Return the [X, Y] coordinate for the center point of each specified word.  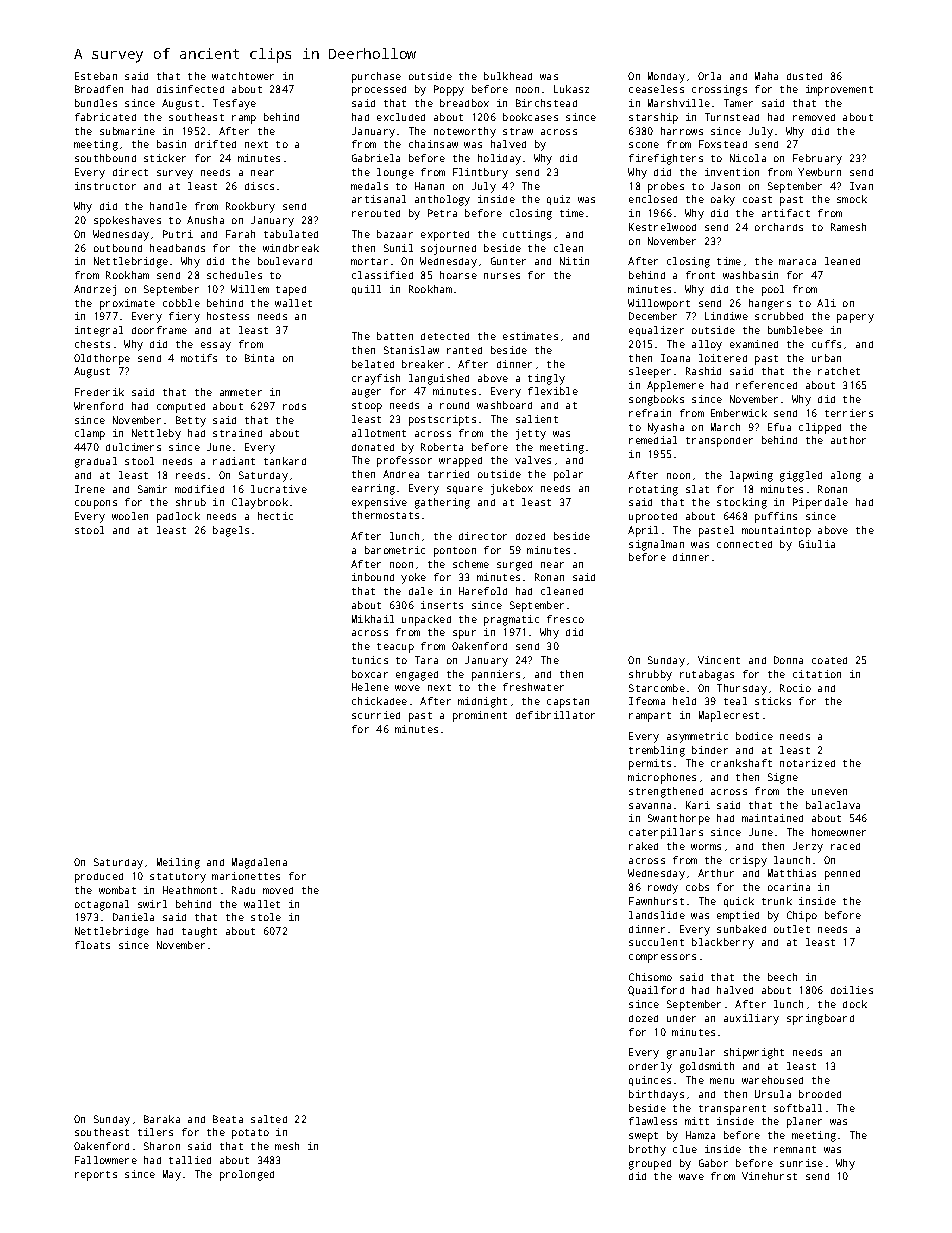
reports [96, 1176]
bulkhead [508, 76]
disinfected [190, 89]
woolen [130, 516]
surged [514, 566]
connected [744, 544]
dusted [804, 76]
